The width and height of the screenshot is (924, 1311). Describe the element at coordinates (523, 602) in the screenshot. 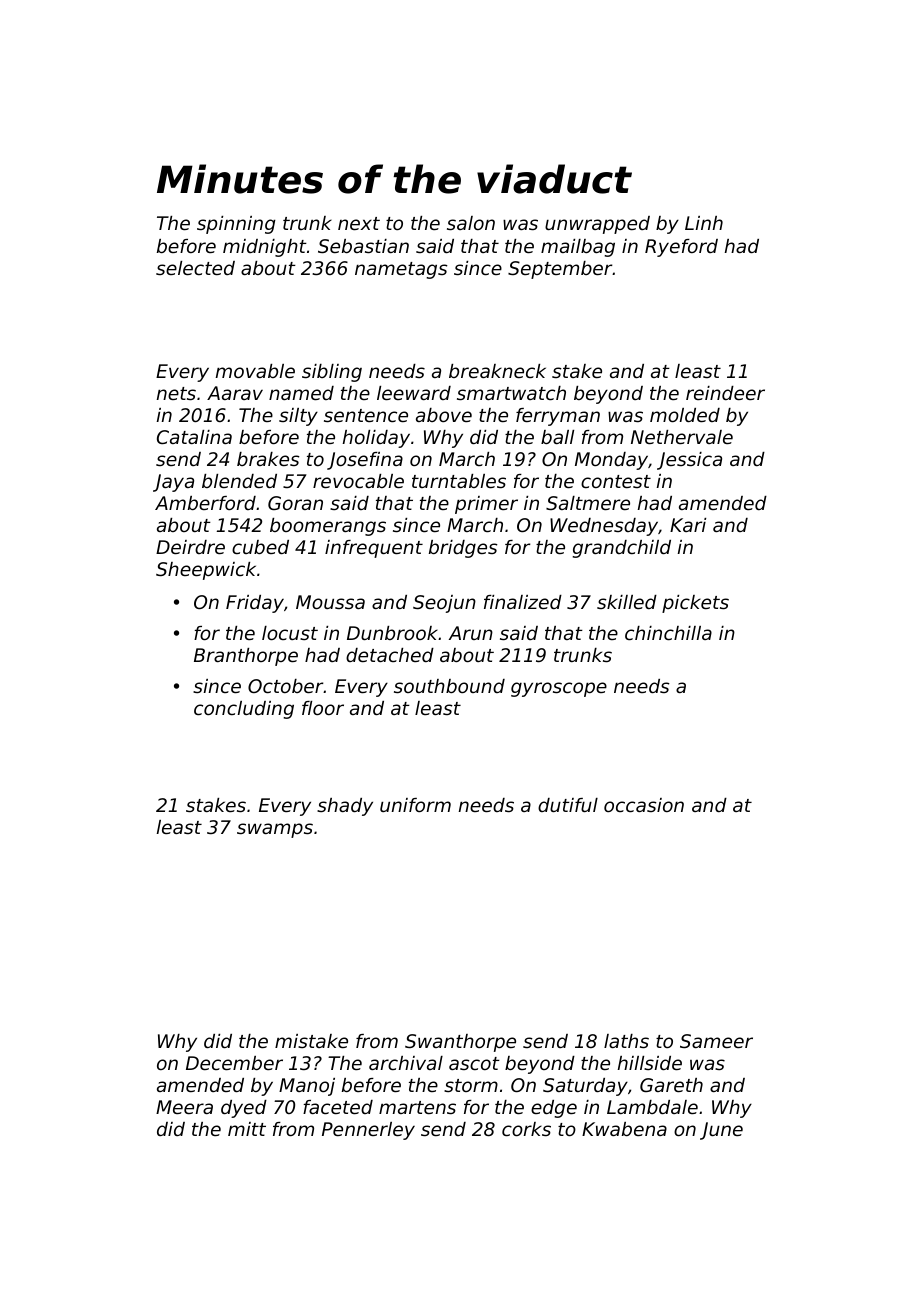

I see `finalized` at that location.
